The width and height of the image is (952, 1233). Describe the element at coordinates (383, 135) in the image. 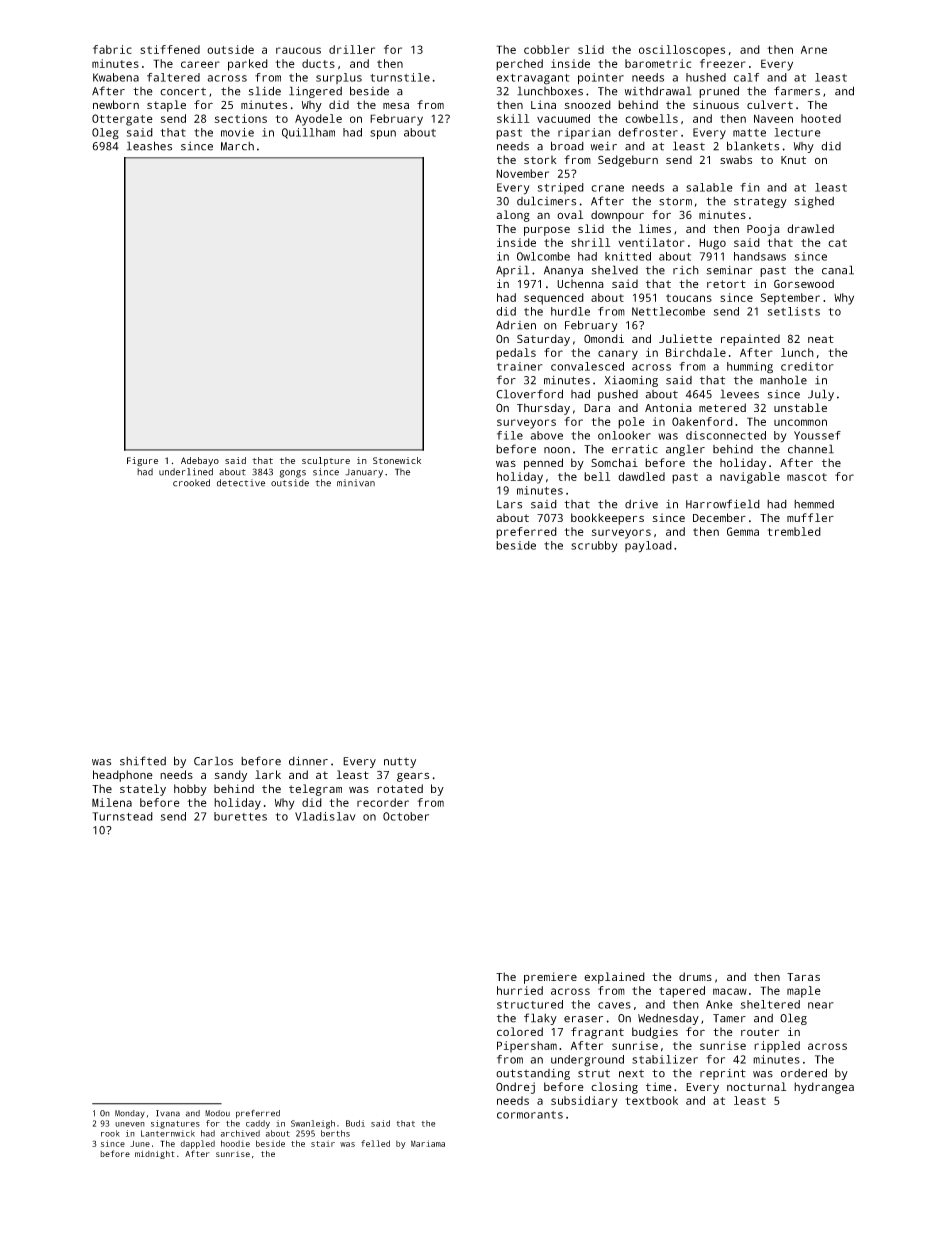

I see `spun` at that location.
